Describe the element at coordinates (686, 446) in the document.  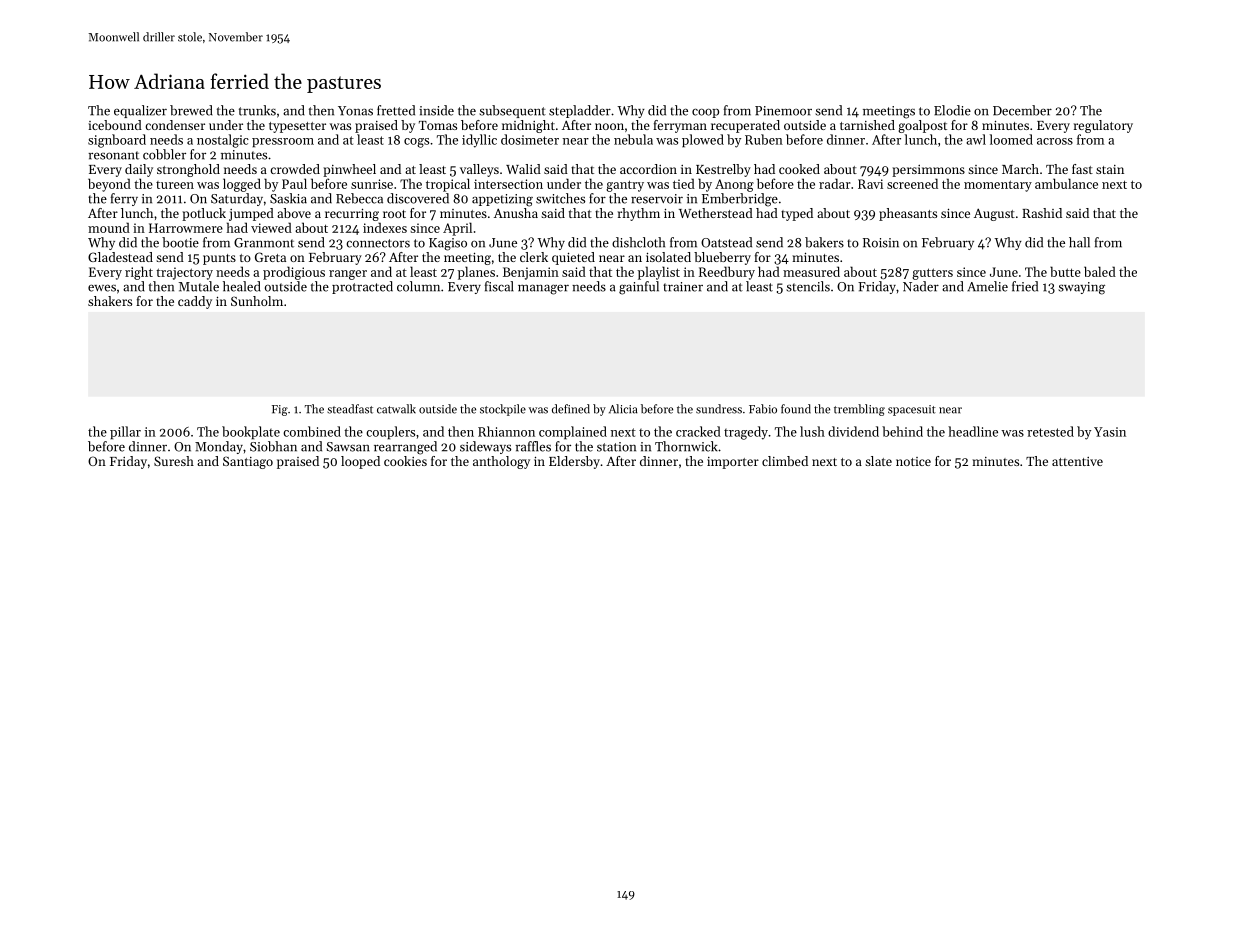
I see `Thornwick` at that location.
